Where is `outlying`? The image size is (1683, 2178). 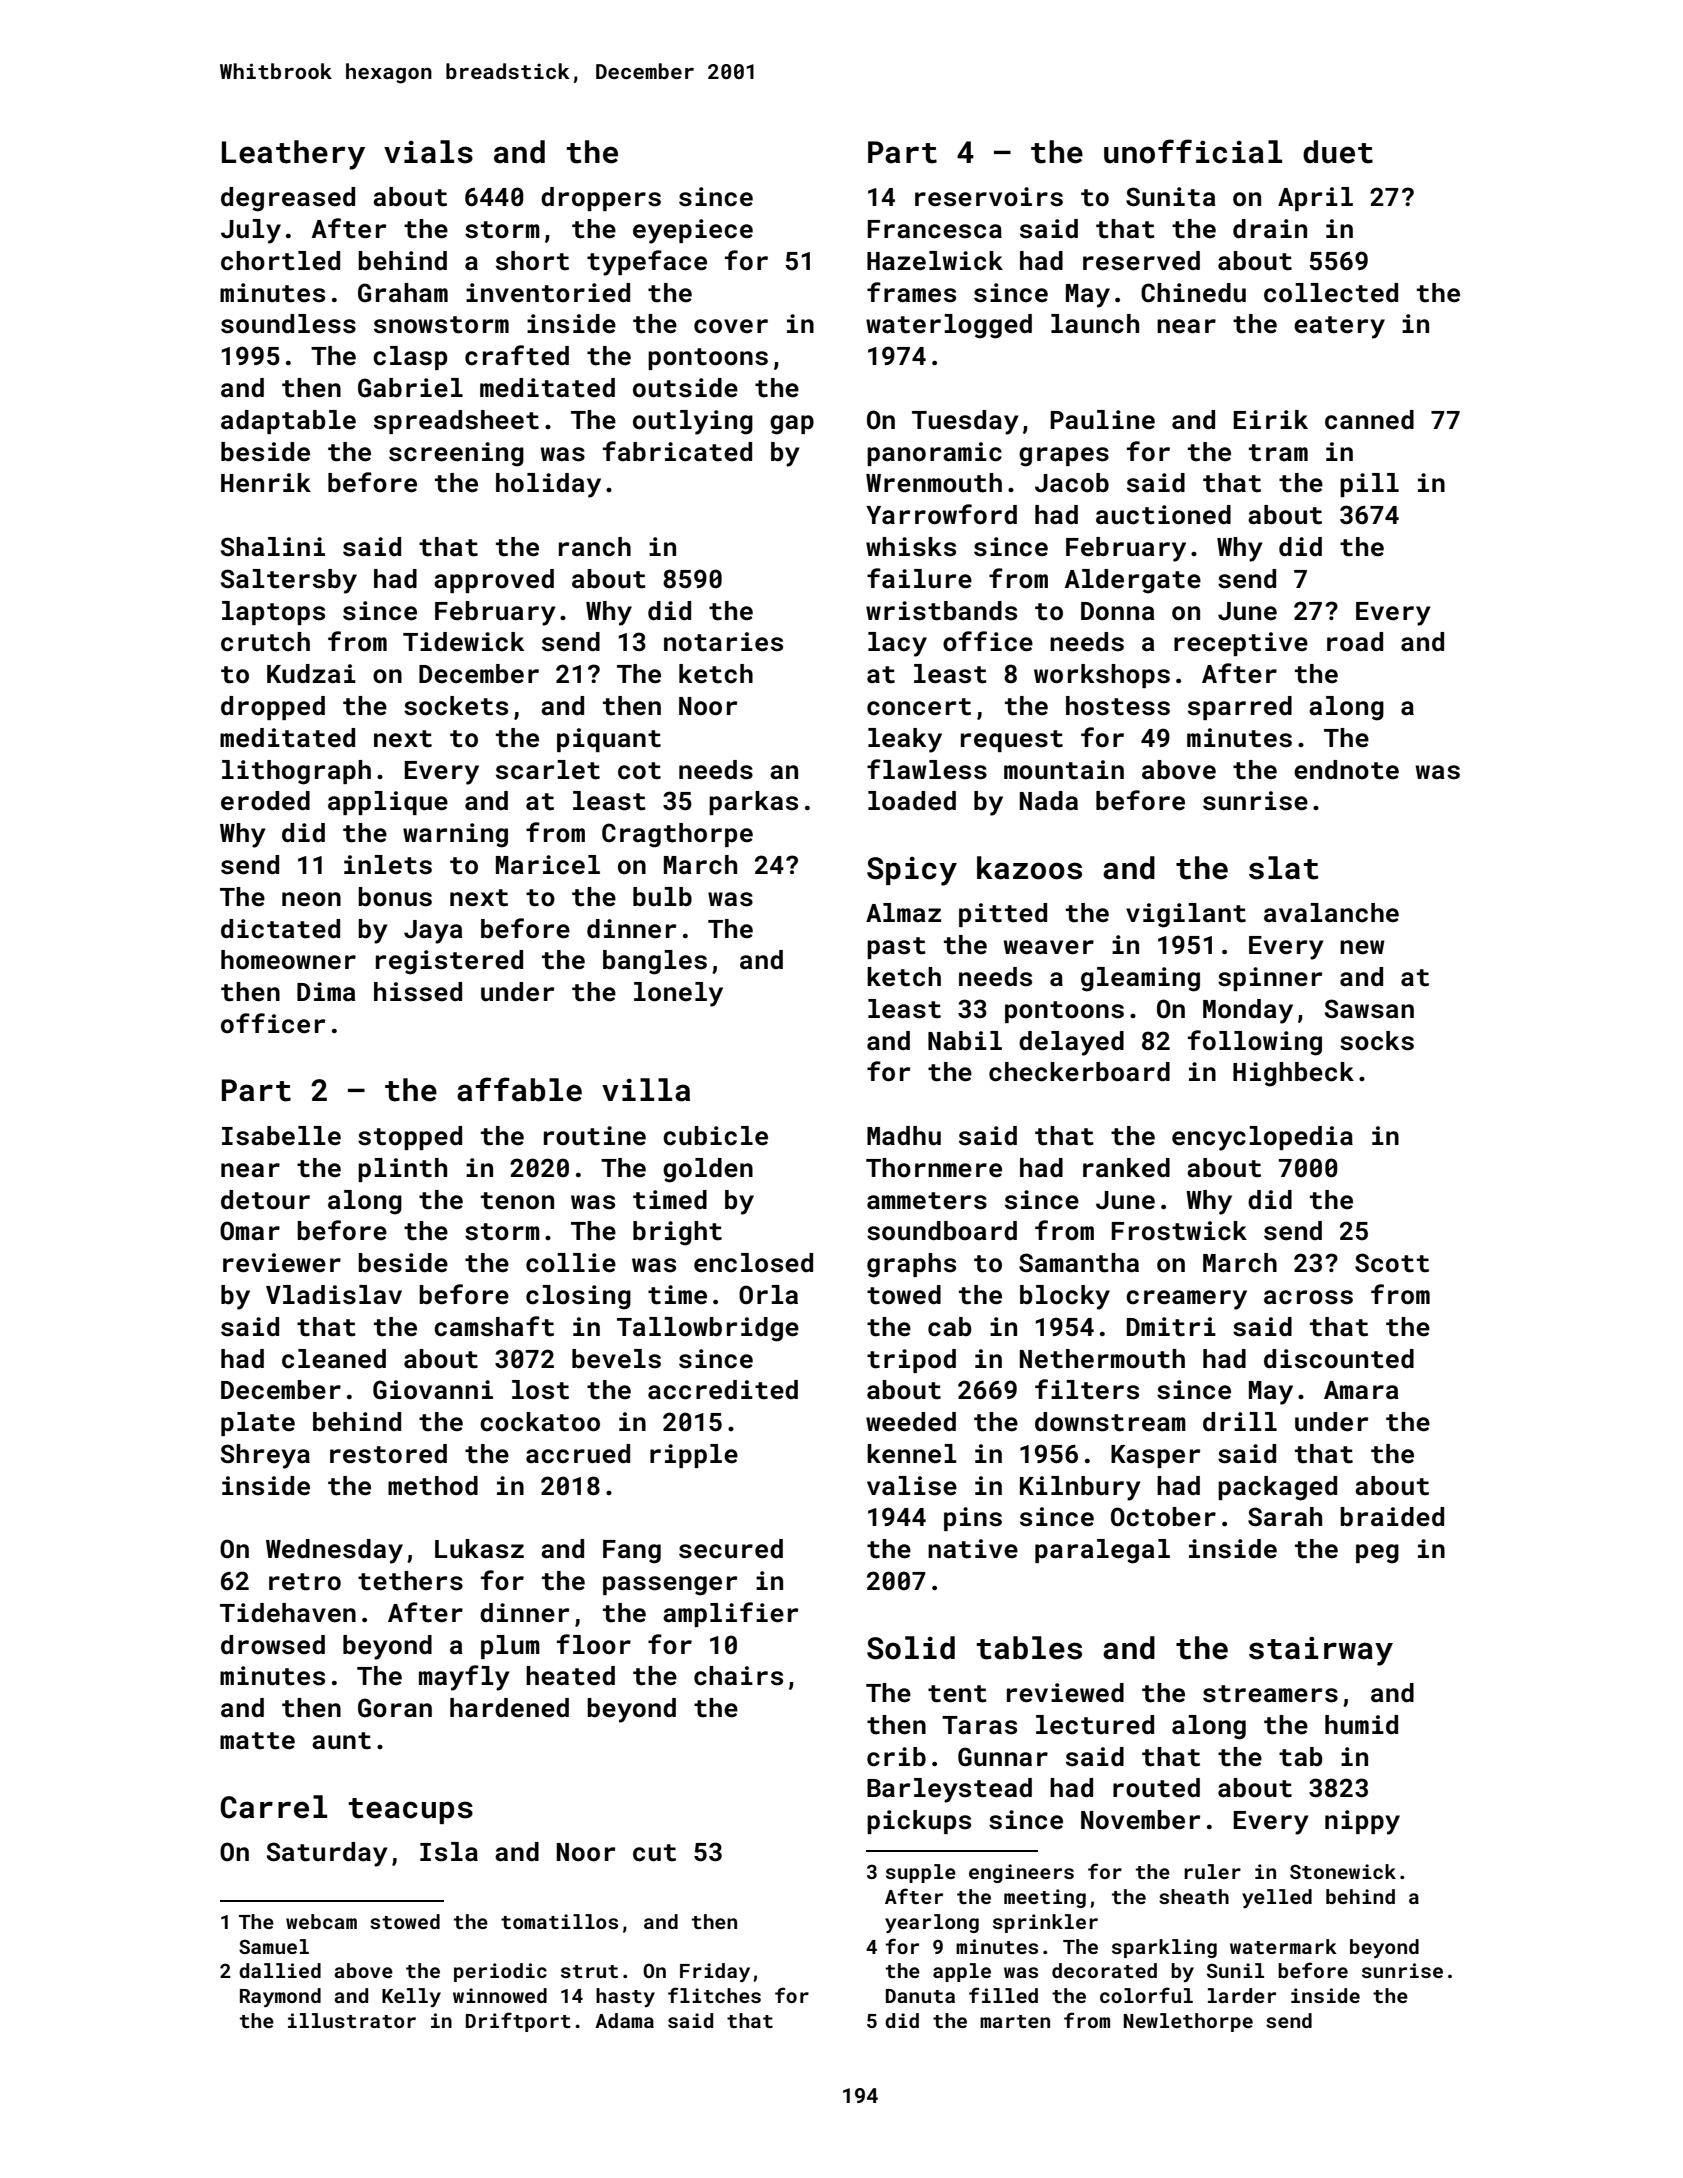 outlying is located at coordinates (693, 422).
